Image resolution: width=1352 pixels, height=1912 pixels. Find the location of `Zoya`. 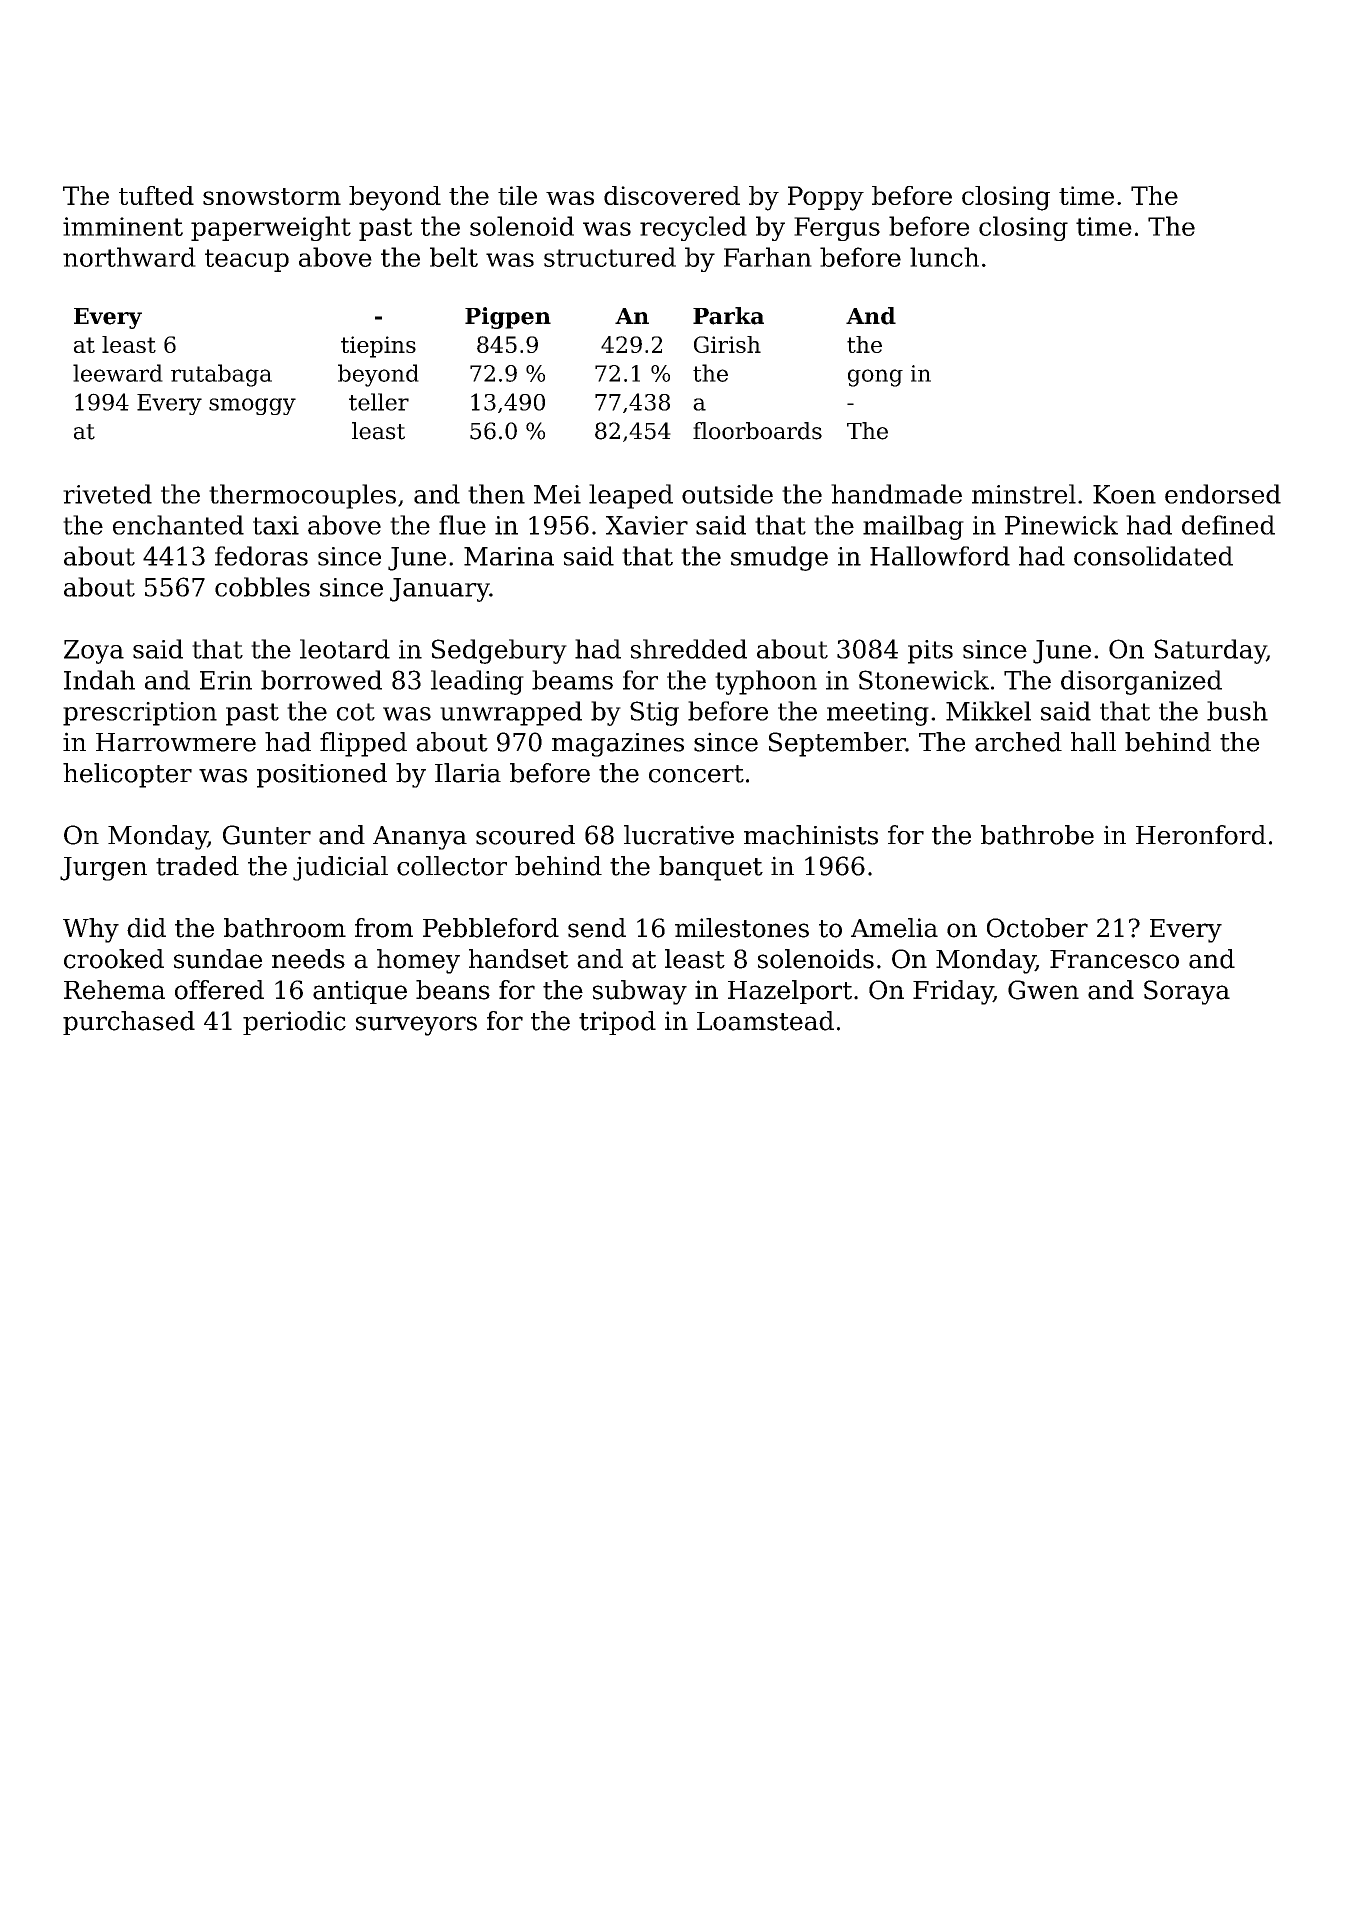

Zoya is located at coordinates (94, 652).
